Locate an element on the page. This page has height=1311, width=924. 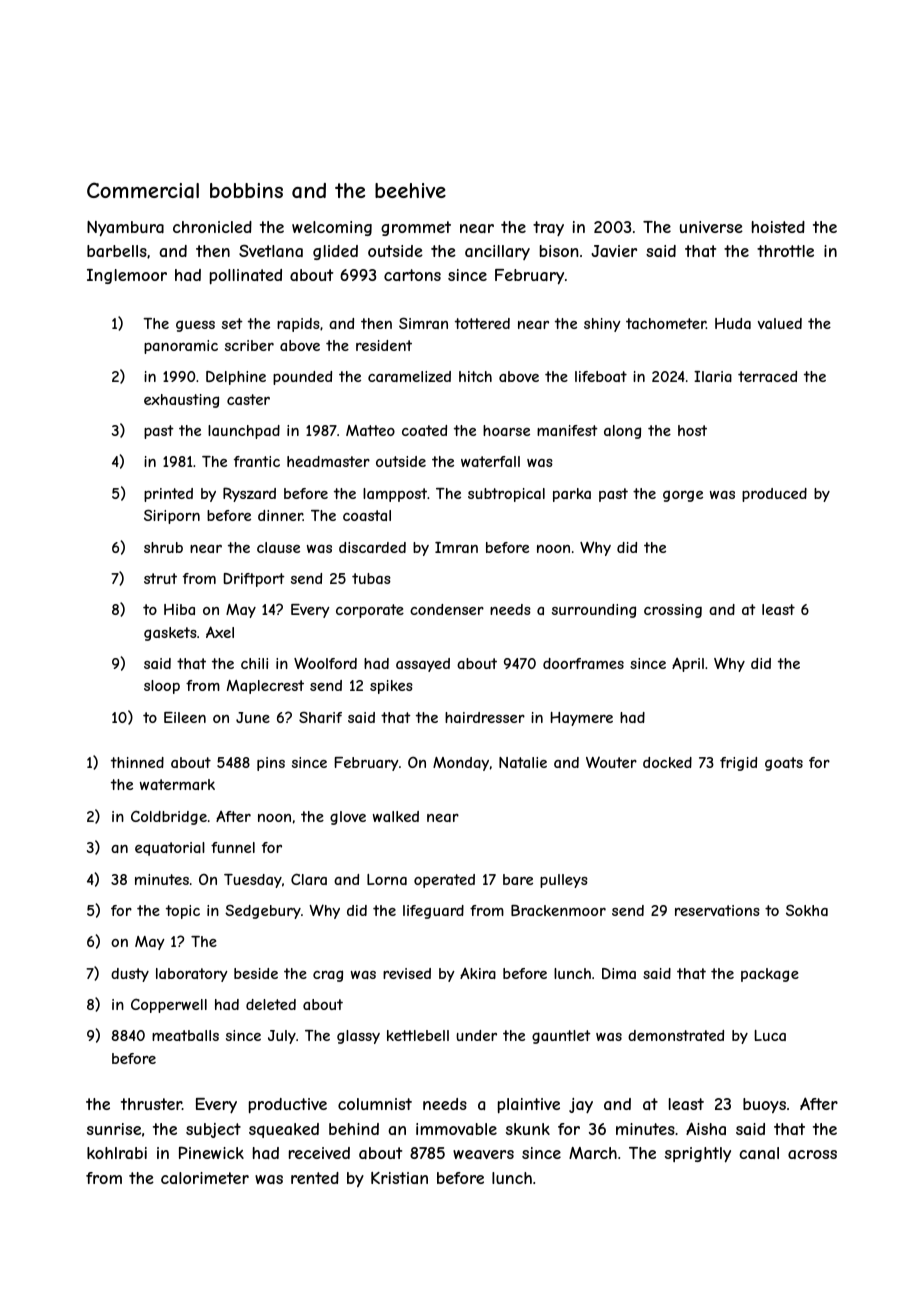
condenser is located at coordinates (447, 609).
